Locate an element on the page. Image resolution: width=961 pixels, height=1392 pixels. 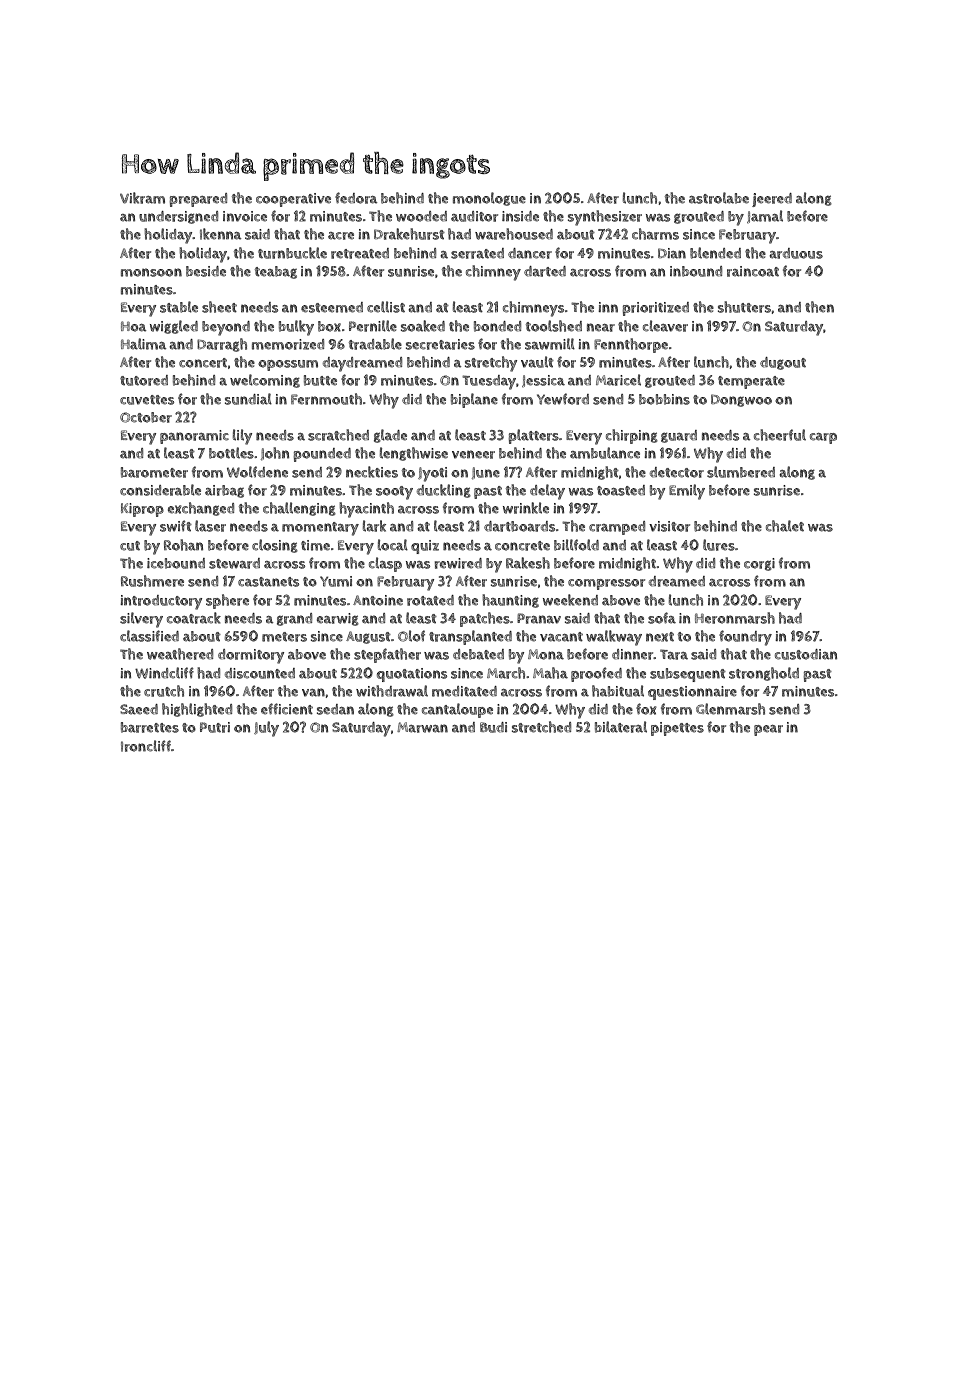
monologue is located at coordinates (489, 199).
